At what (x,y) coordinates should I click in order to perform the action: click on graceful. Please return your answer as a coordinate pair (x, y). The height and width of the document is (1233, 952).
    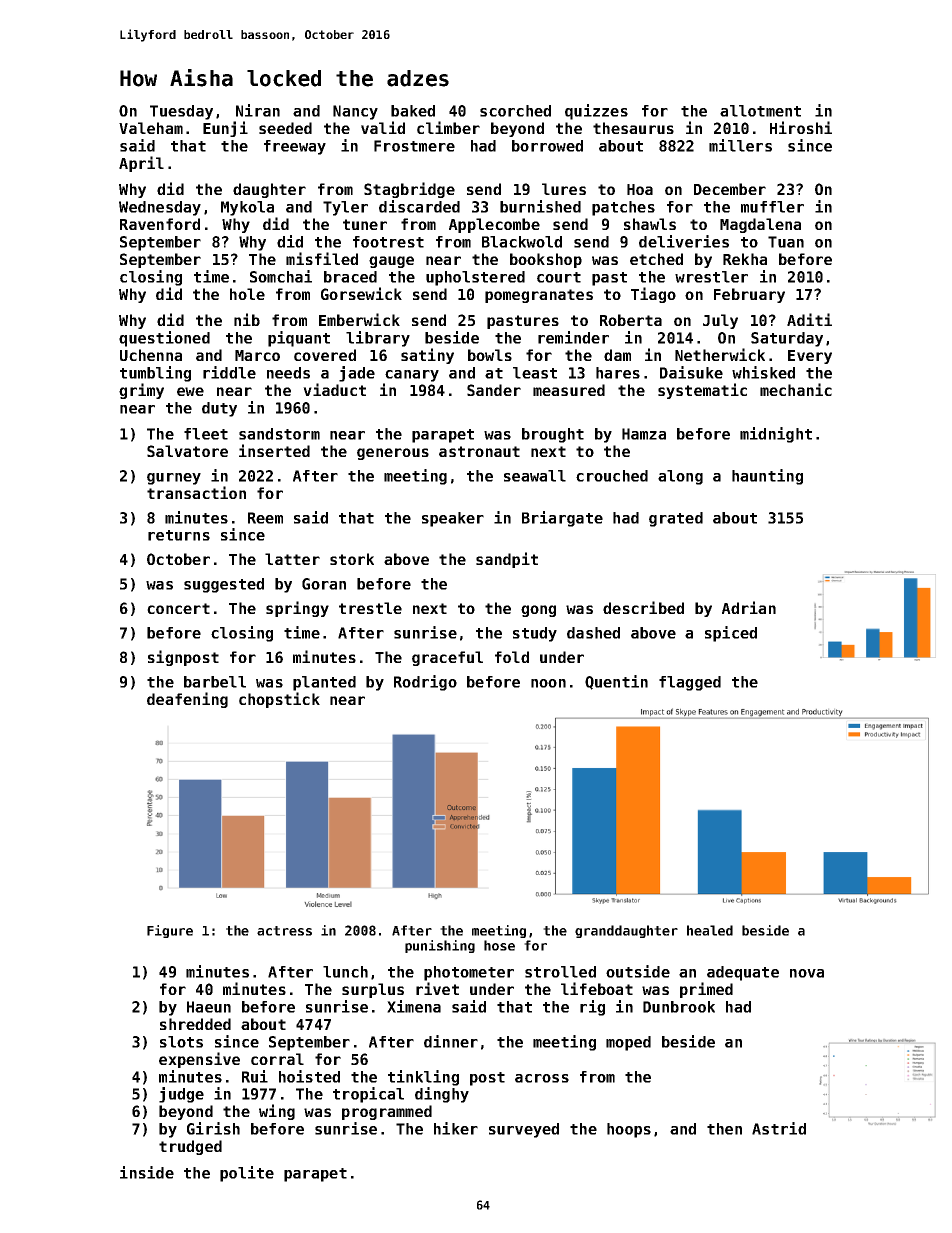
    Looking at the image, I should click on (447, 658).
